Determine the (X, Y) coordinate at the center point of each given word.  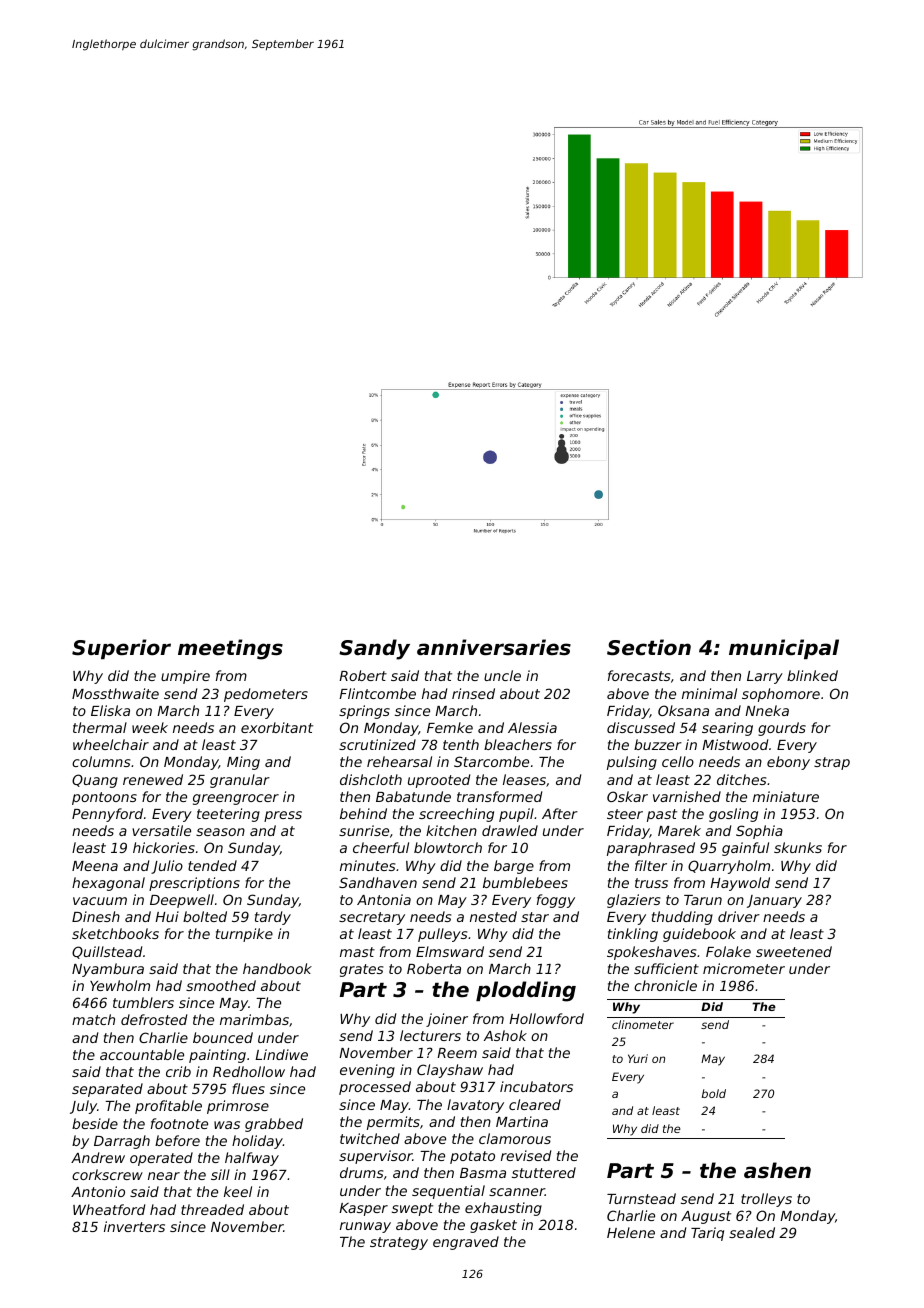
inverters (134, 1226)
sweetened (794, 951)
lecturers (430, 1035)
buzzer (658, 744)
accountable (142, 1054)
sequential (448, 1192)
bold (714, 1093)
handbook (277, 968)
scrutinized (377, 744)
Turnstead (641, 1198)
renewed (153, 779)
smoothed (221, 985)
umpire (185, 677)
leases (524, 779)
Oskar (627, 796)
